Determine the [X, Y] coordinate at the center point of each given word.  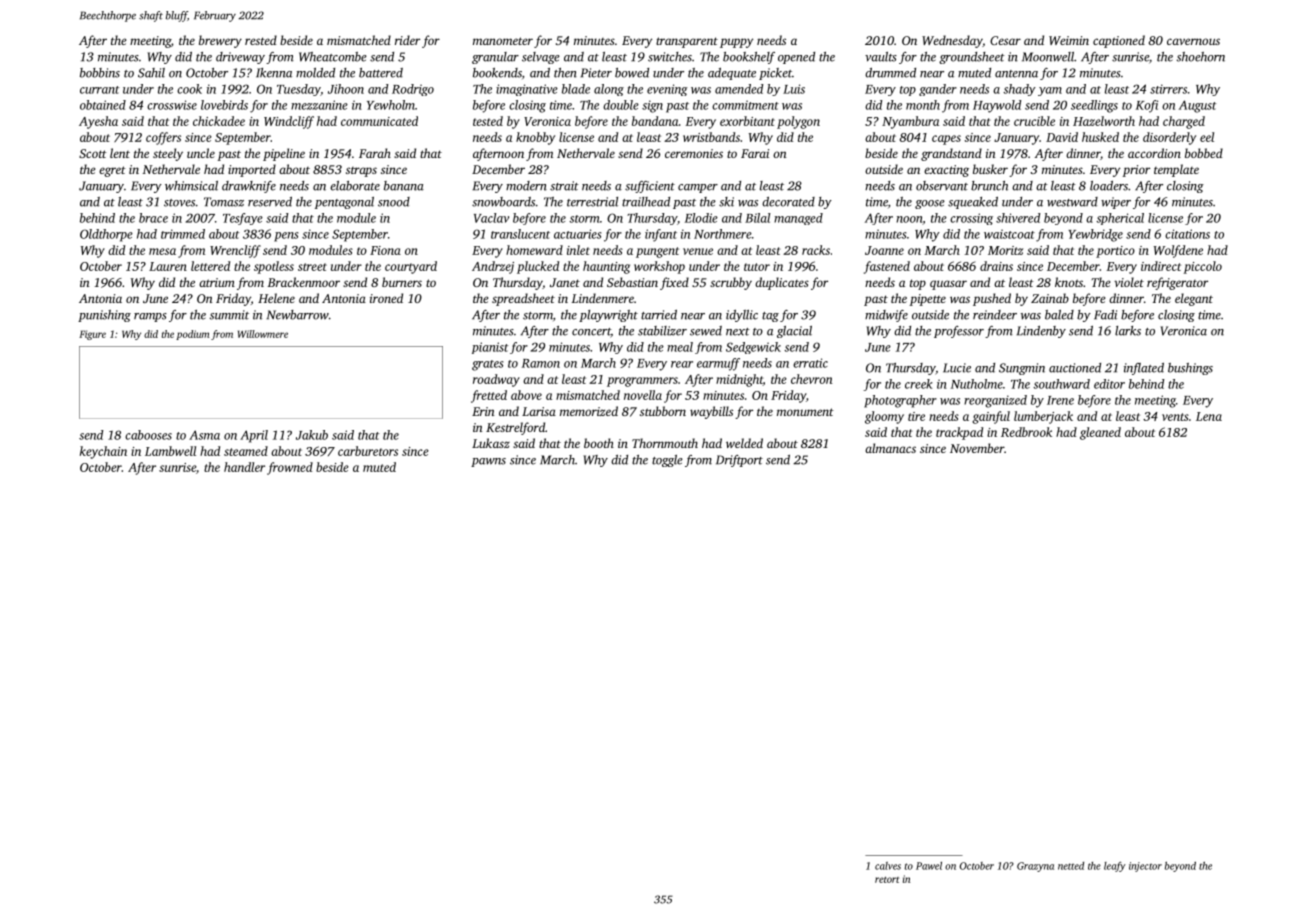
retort [887, 879]
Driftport [739, 461]
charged [1184, 122]
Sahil [151, 73]
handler [244, 467]
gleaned [1100, 433]
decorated [788, 202]
